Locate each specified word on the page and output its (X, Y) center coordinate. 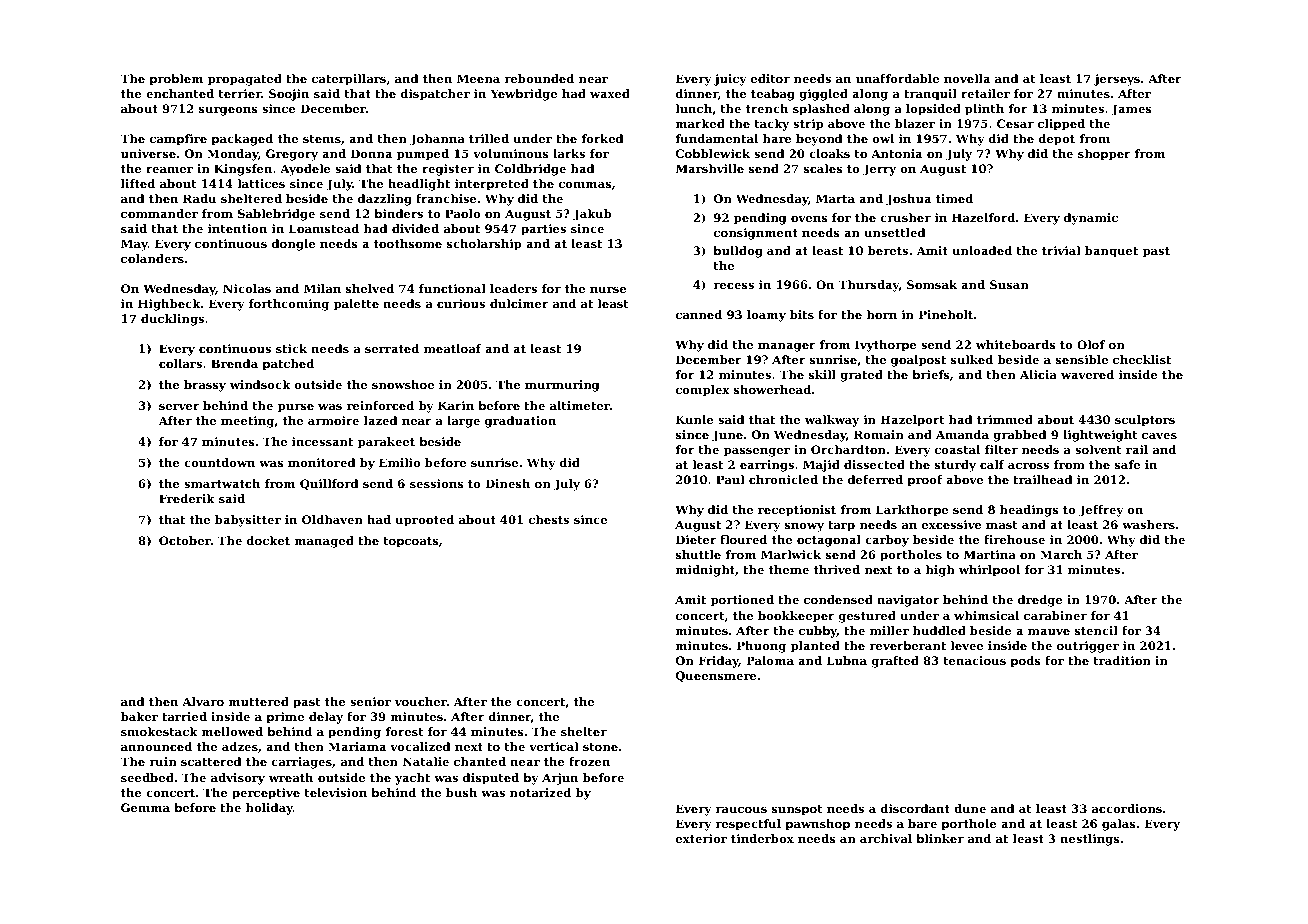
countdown (219, 462)
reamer (169, 170)
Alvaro (203, 701)
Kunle (695, 419)
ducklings (172, 320)
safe (1127, 464)
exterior (701, 838)
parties (543, 230)
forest (404, 731)
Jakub (592, 215)
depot (1057, 140)
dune (970, 808)
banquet (1111, 252)
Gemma (145, 807)
